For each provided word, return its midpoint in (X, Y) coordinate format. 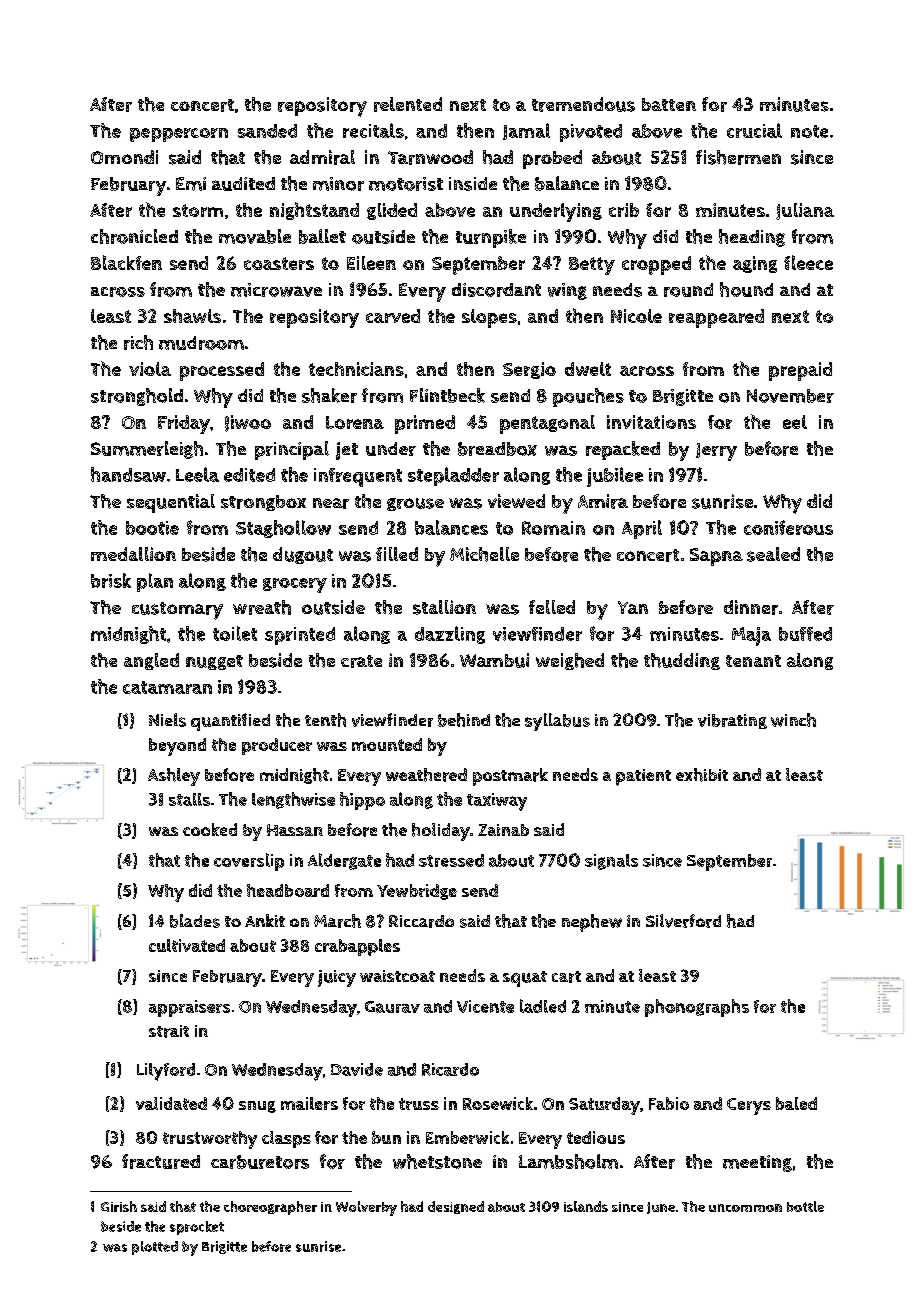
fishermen (738, 157)
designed (456, 1207)
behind (464, 720)
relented (408, 104)
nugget (214, 662)
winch (793, 720)
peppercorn (179, 135)
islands (586, 1206)
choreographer (270, 1208)
